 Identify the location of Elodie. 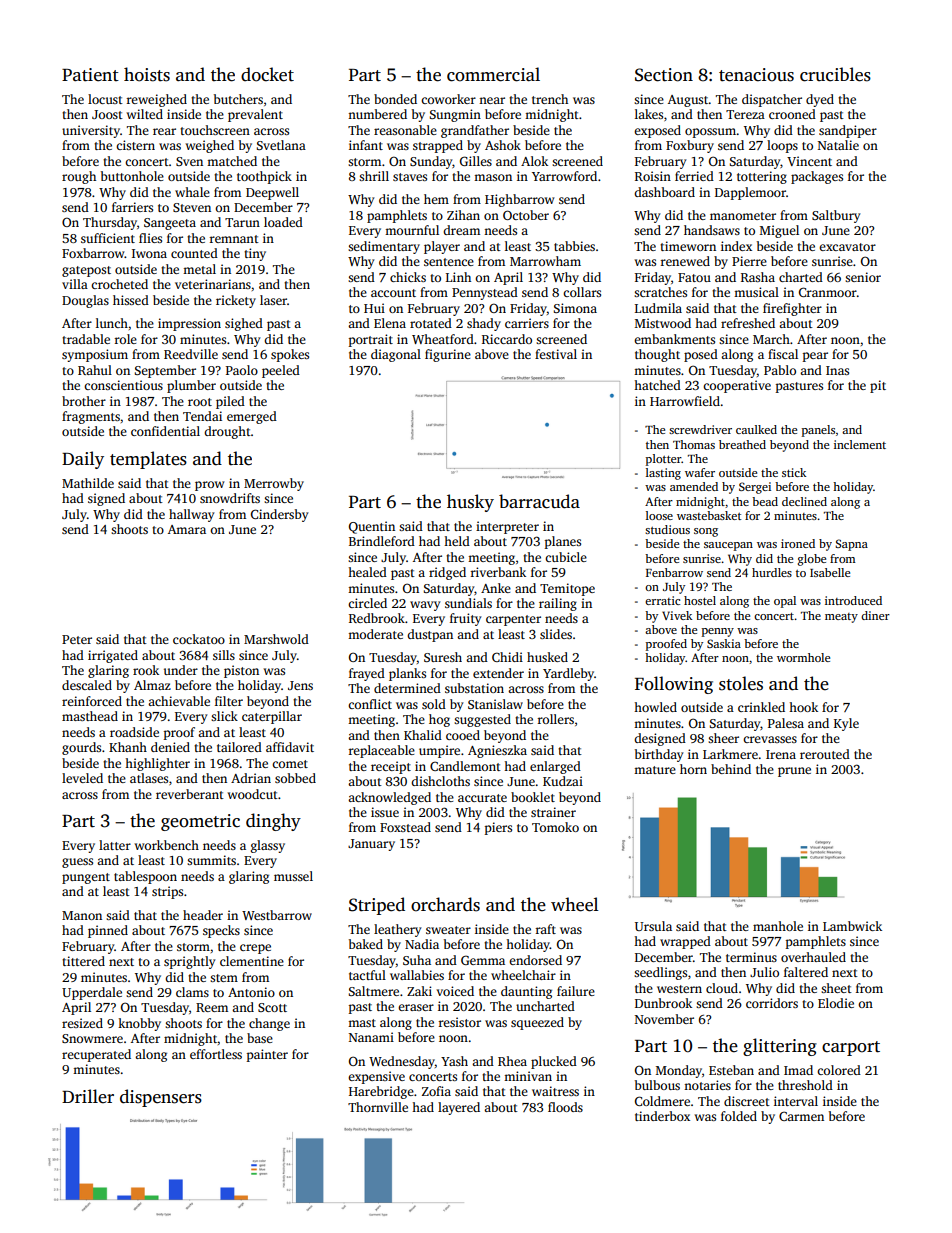
(836, 1003).
